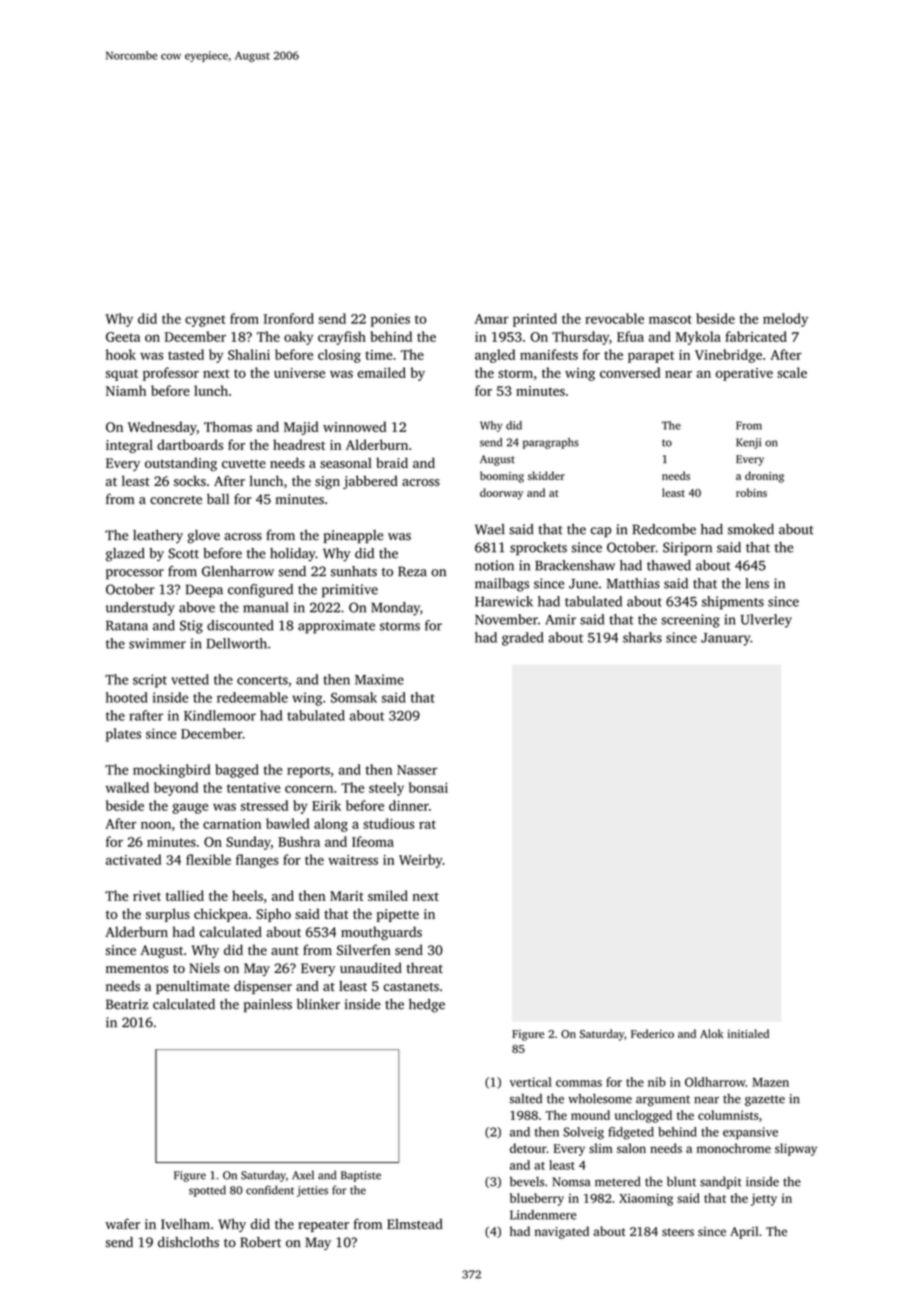  Describe the element at coordinates (492, 319) in the document. I see `Amar` at that location.
